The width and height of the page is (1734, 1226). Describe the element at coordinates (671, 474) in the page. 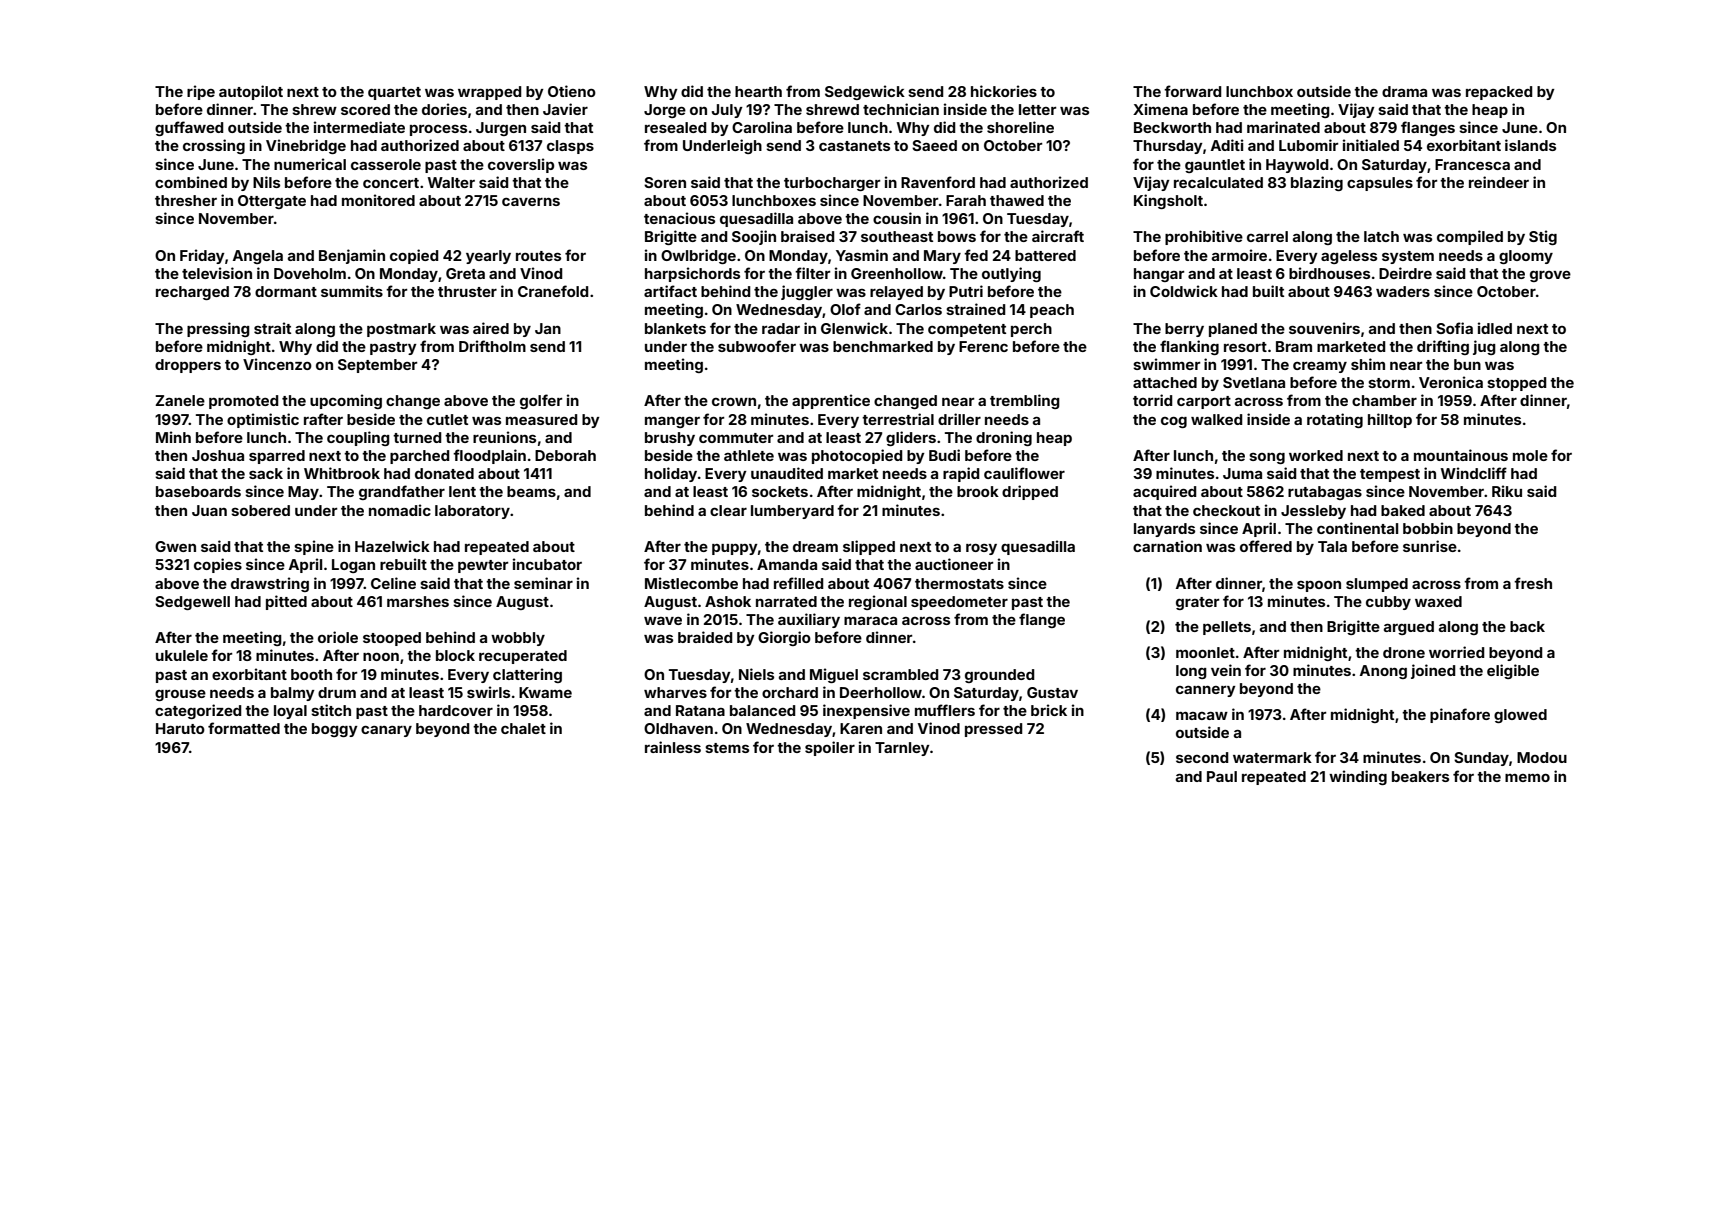

I see `holiday` at that location.
